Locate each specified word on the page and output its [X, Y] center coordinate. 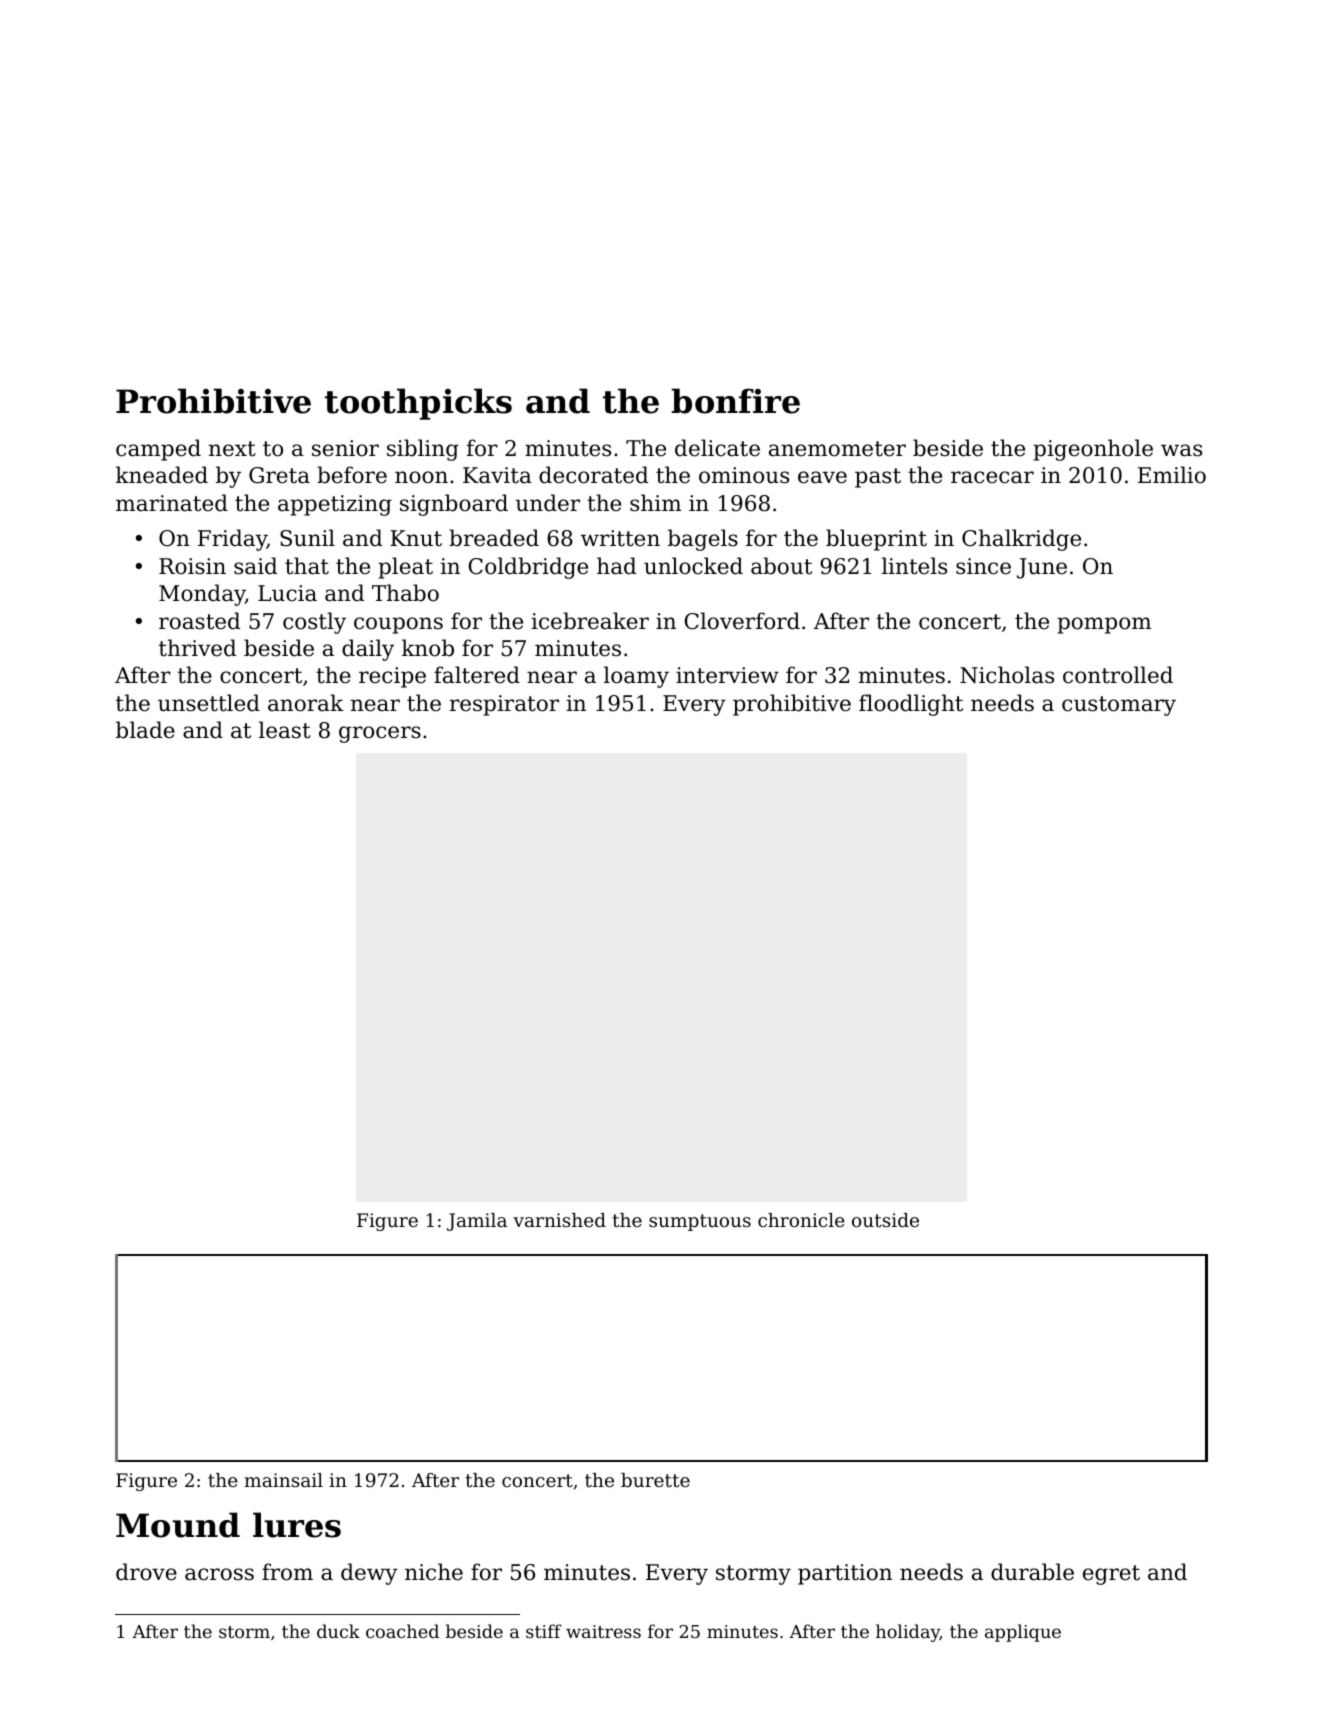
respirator [504, 705]
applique [1023, 1633]
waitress [603, 1631]
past [878, 478]
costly [314, 623]
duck [338, 1631]
